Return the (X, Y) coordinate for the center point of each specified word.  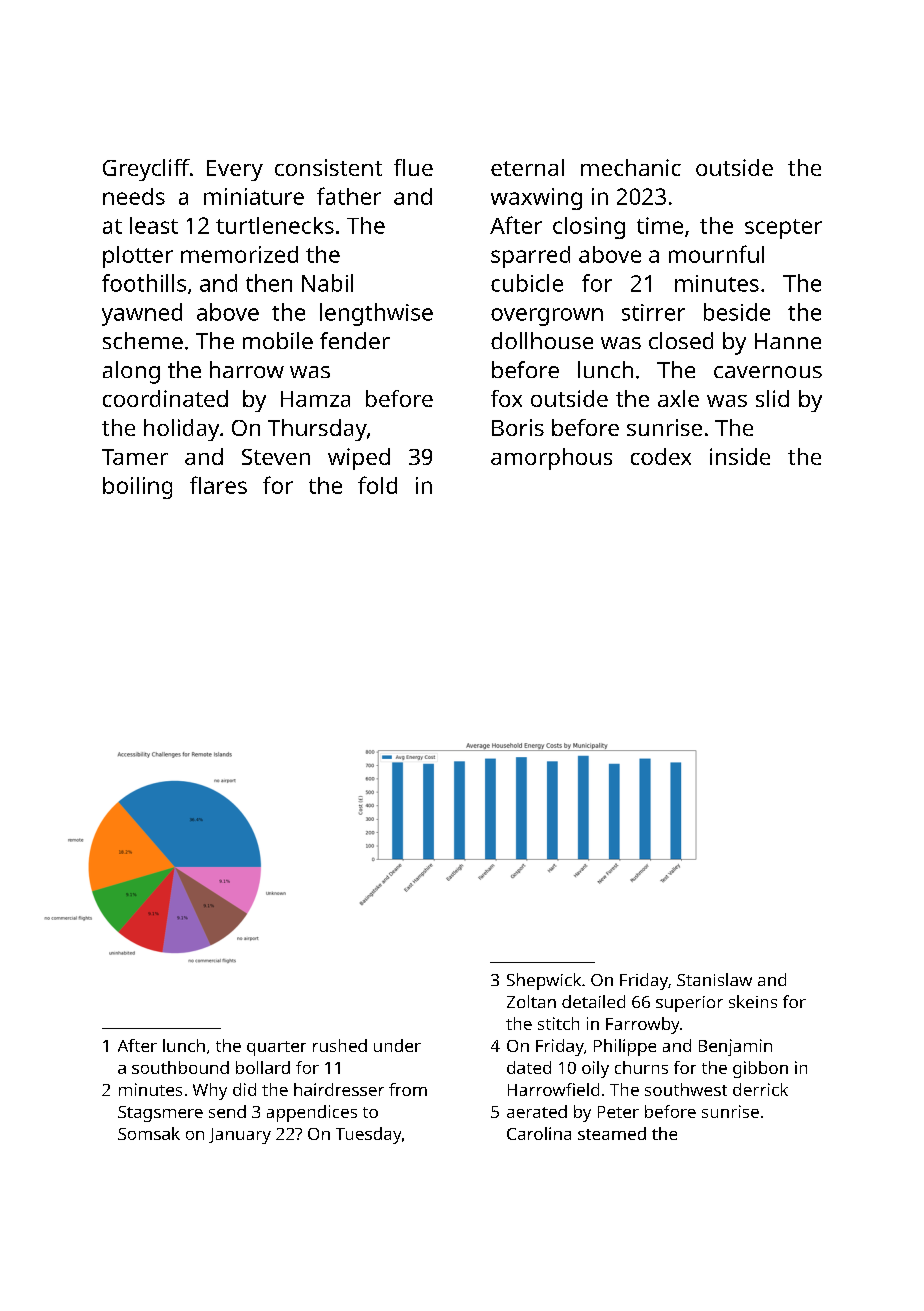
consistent (328, 167)
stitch (558, 1023)
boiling (137, 488)
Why (210, 1091)
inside (740, 456)
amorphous (551, 459)
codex (661, 456)
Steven (276, 457)
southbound (180, 1067)
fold (377, 485)
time (660, 225)
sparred (530, 257)
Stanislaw (714, 979)
